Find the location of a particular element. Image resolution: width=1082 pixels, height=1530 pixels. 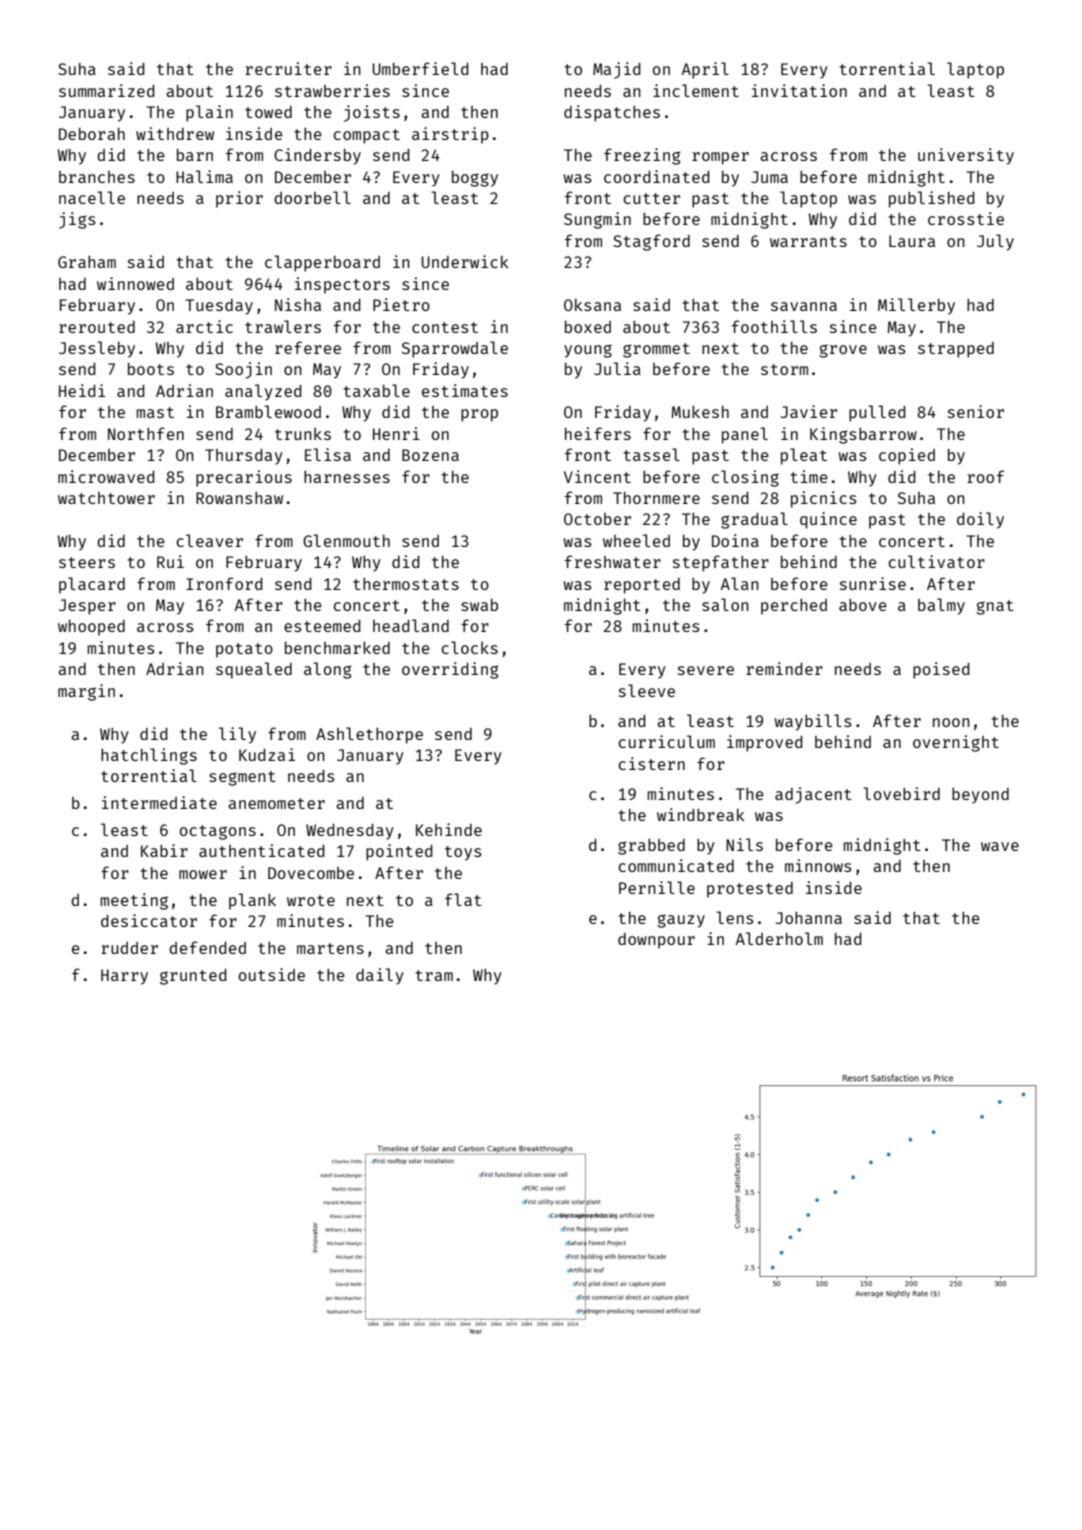

Umberfield is located at coordinates (420, 68).
